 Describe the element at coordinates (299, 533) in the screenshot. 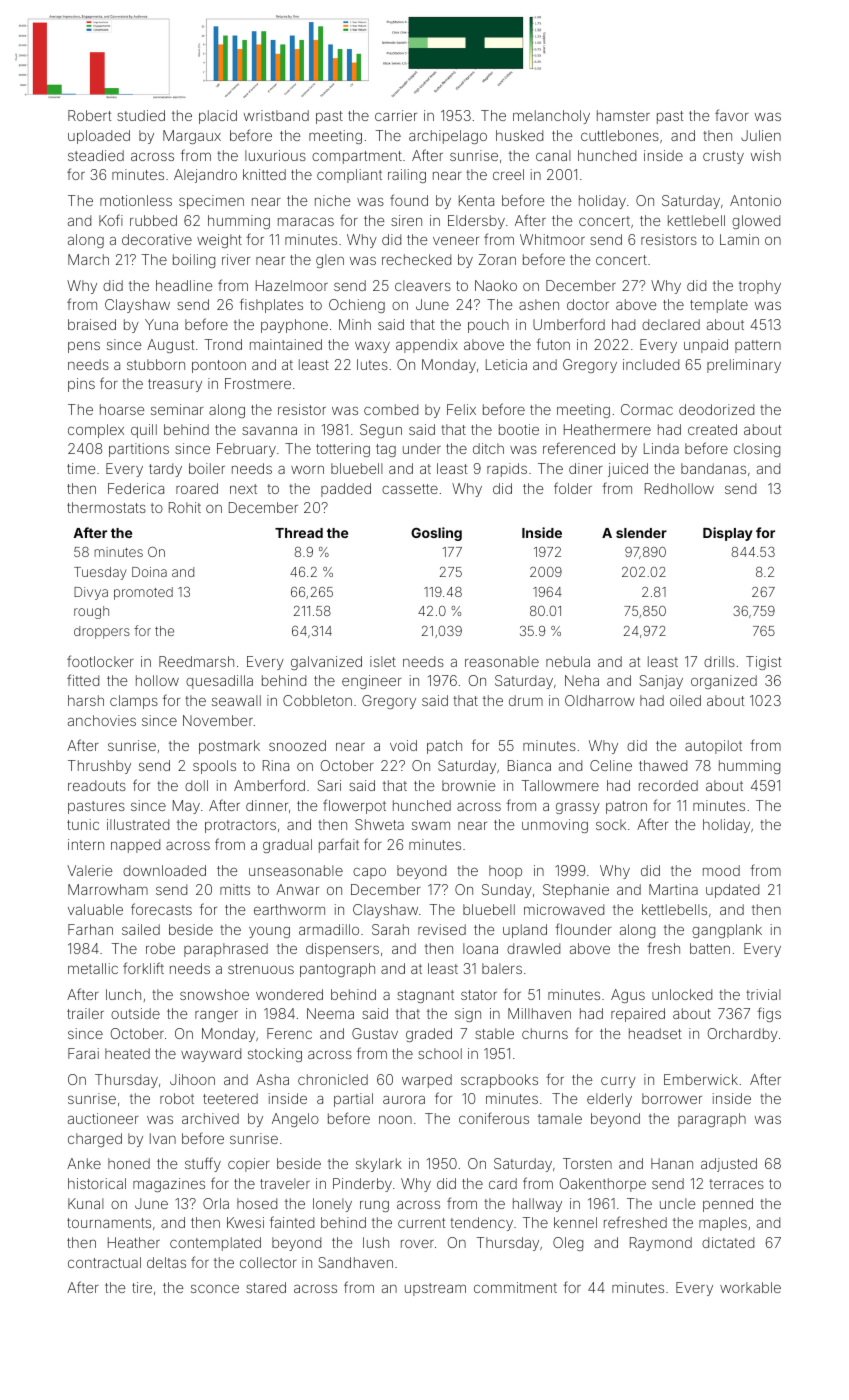

I see `Thread` at that location.
